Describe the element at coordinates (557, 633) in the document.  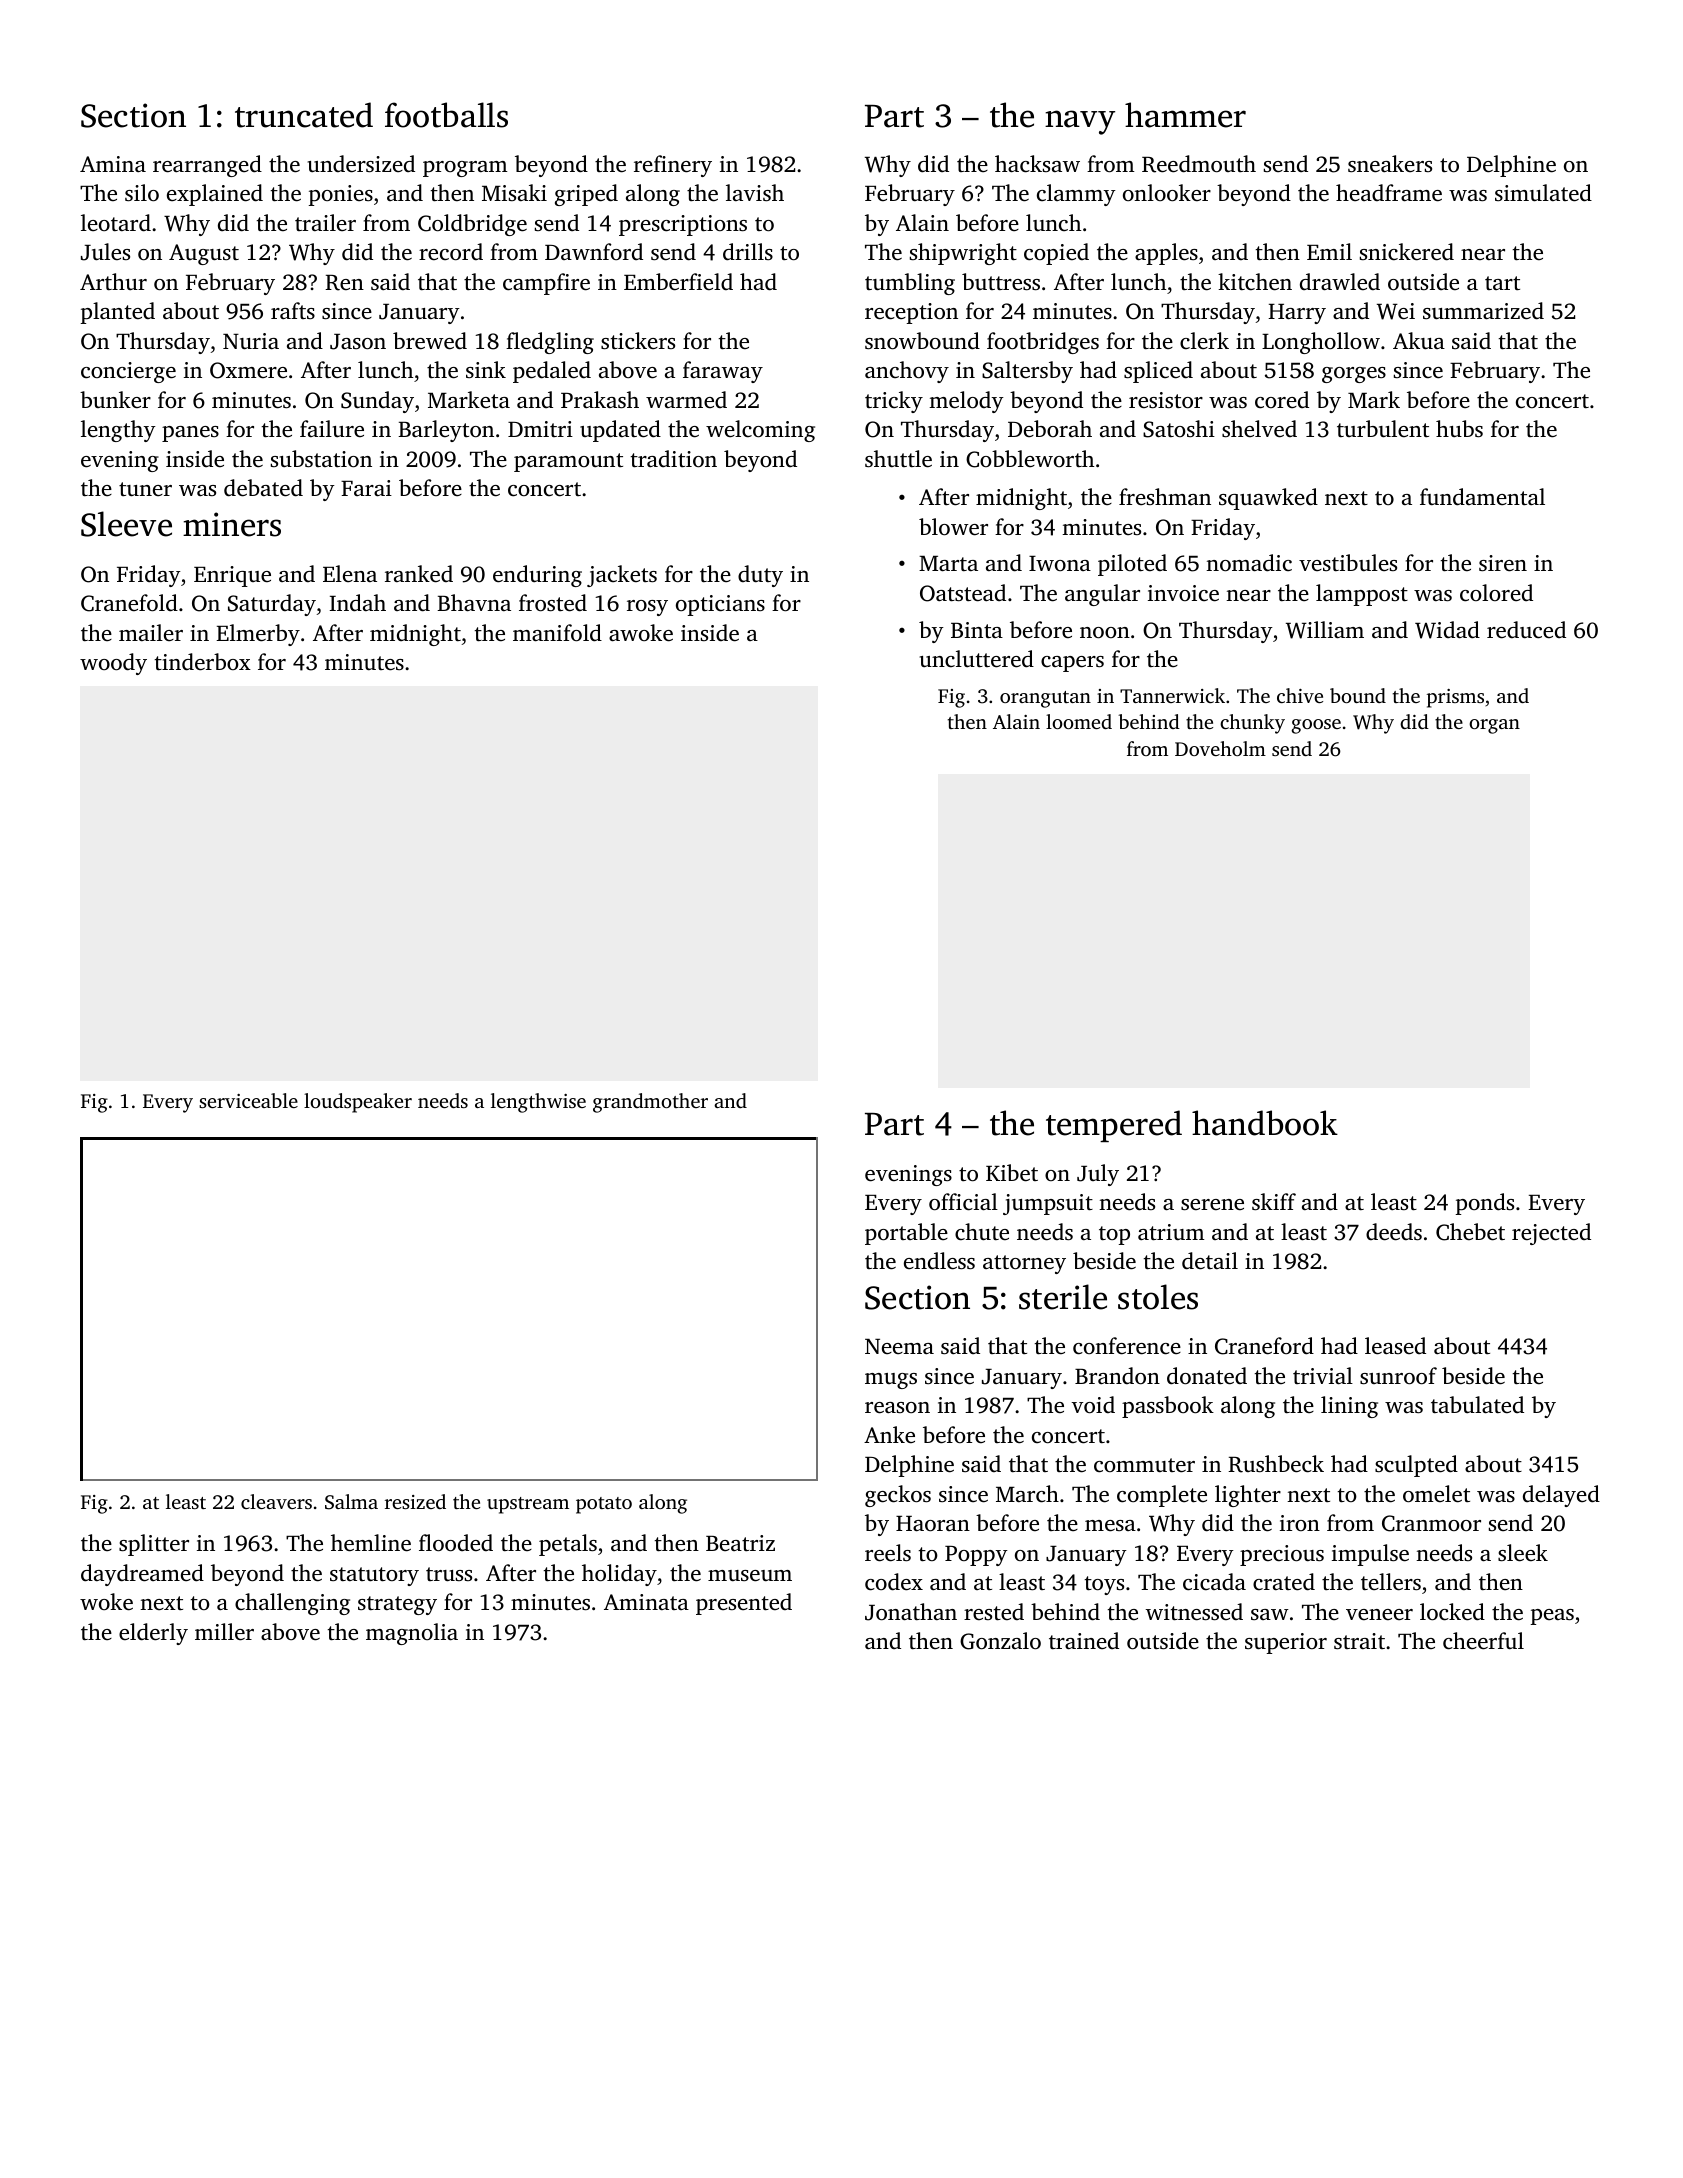
I see `manifold` at that location.
